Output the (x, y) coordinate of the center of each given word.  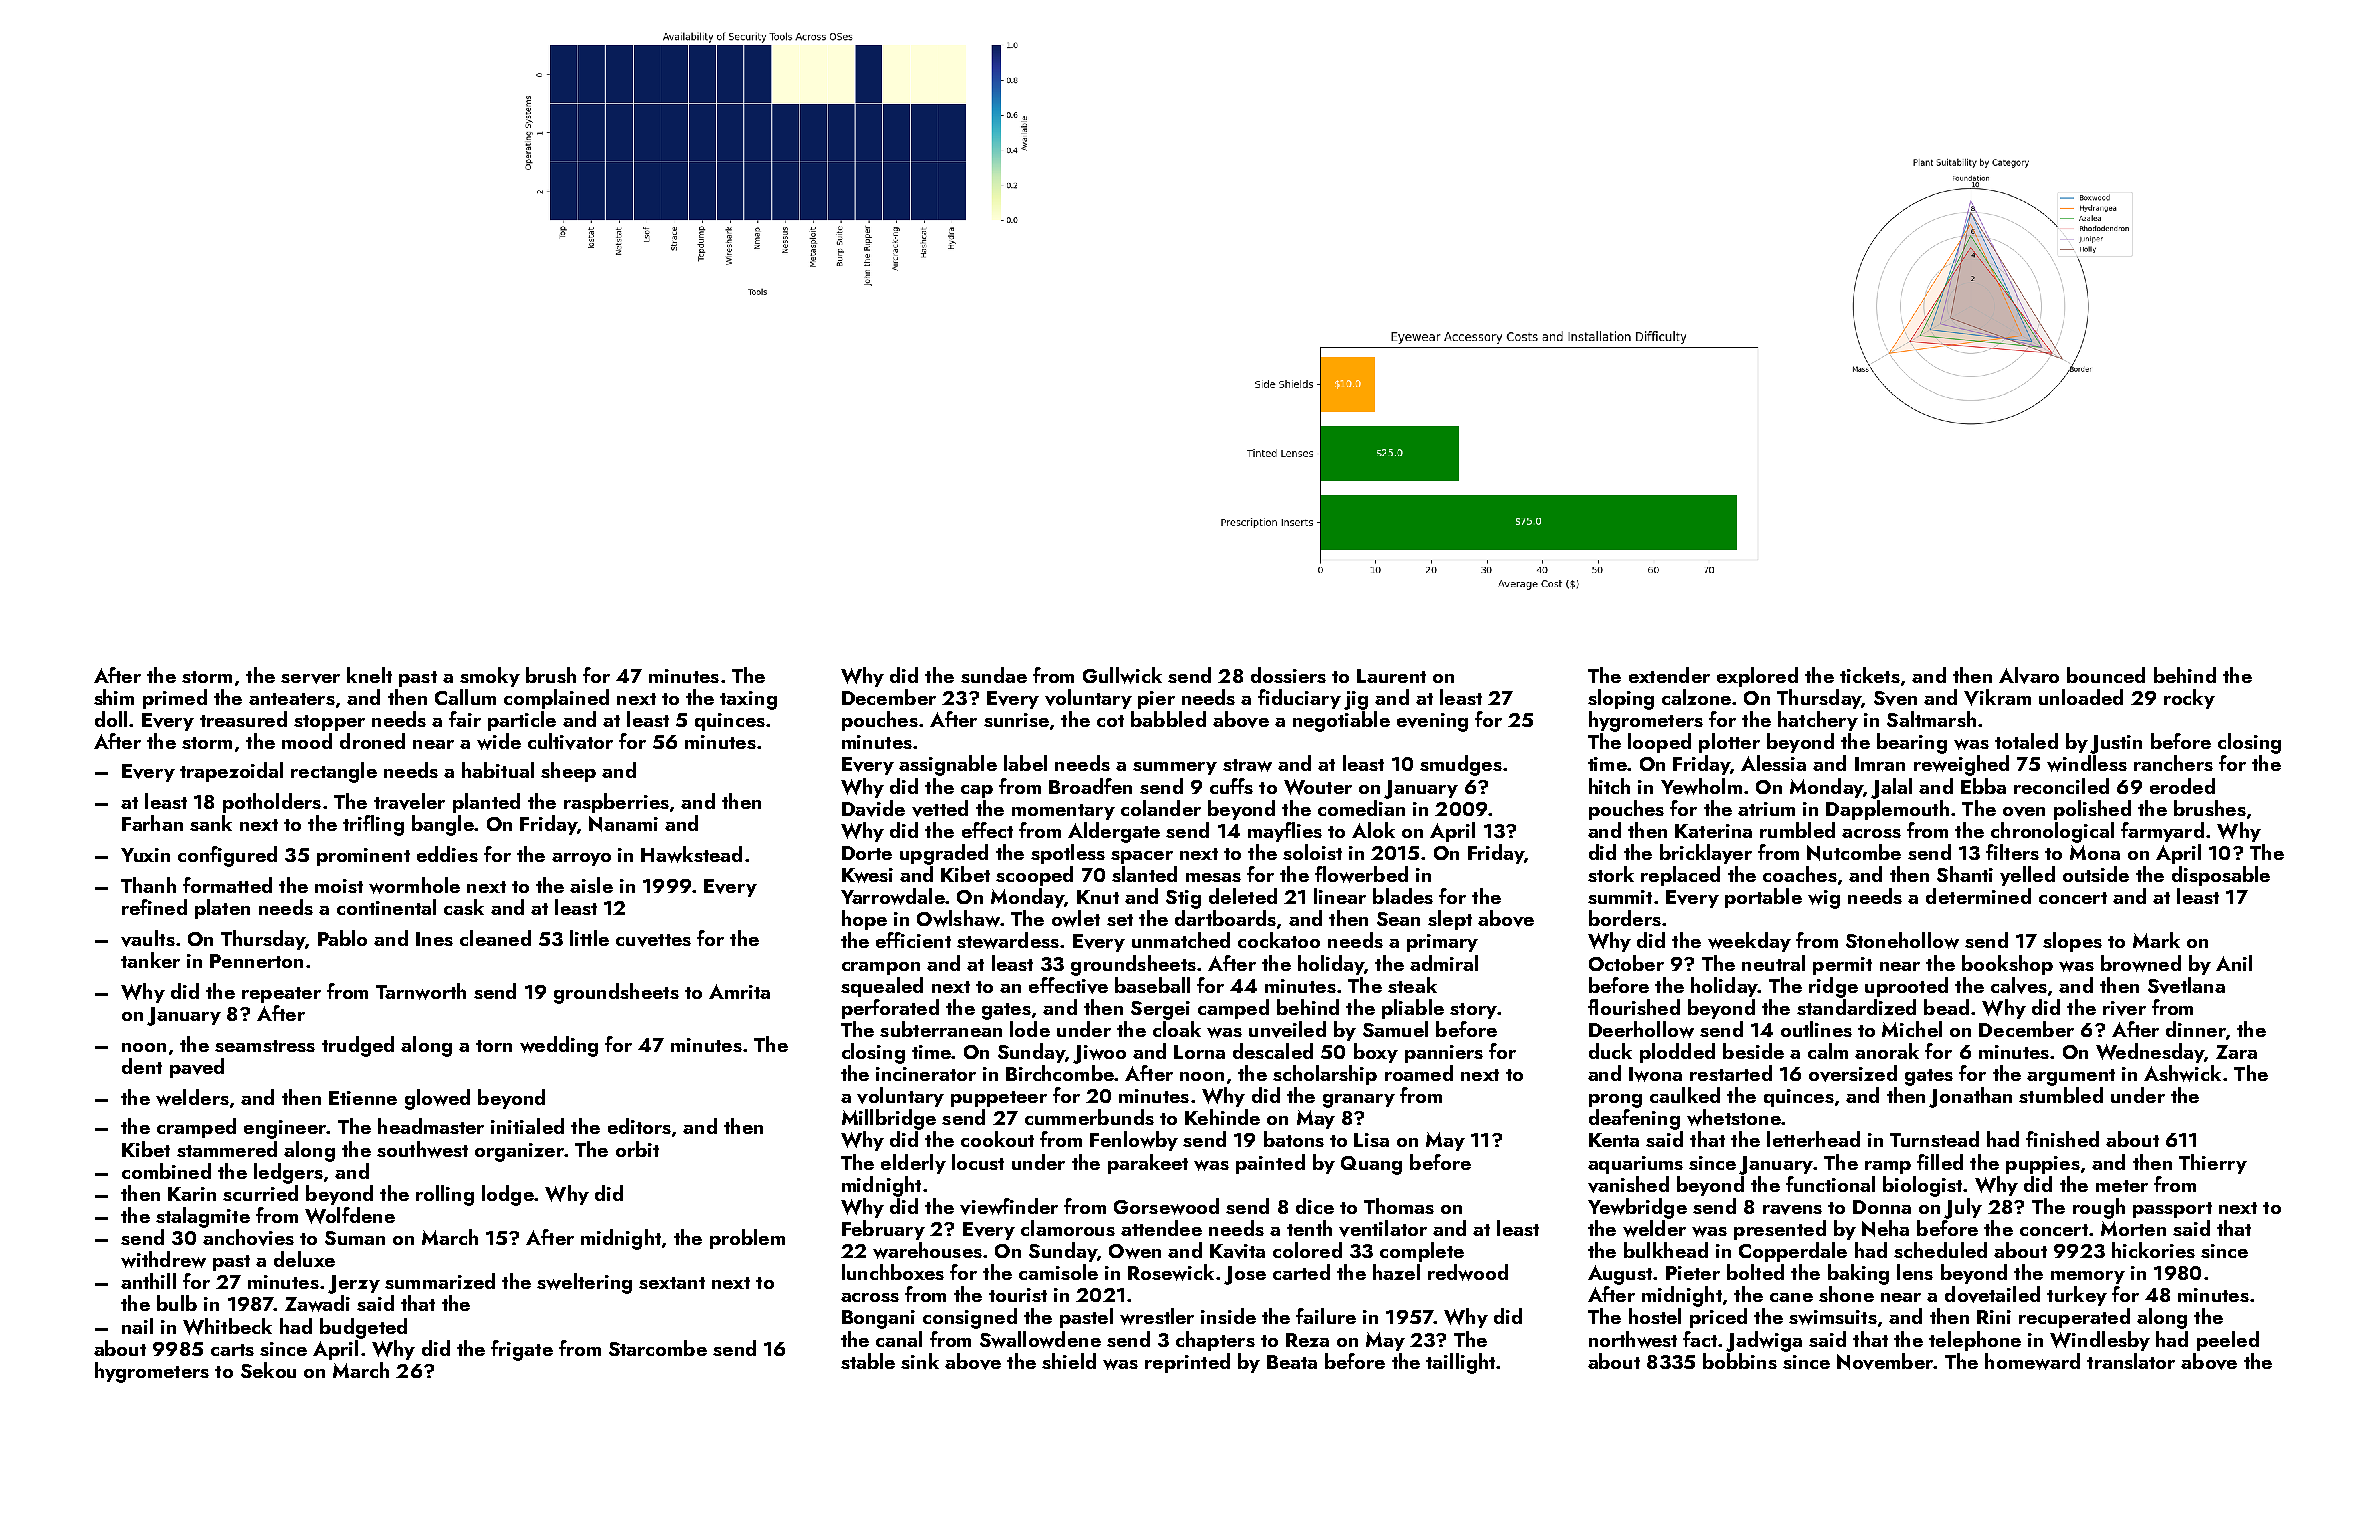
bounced (2106, 675)
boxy (1376, 1053)
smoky (490, 677)
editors (639, 1126)
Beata (1292, 1362)
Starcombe (658, 1348)
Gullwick (1122, 675)
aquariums (1635, 1165)
